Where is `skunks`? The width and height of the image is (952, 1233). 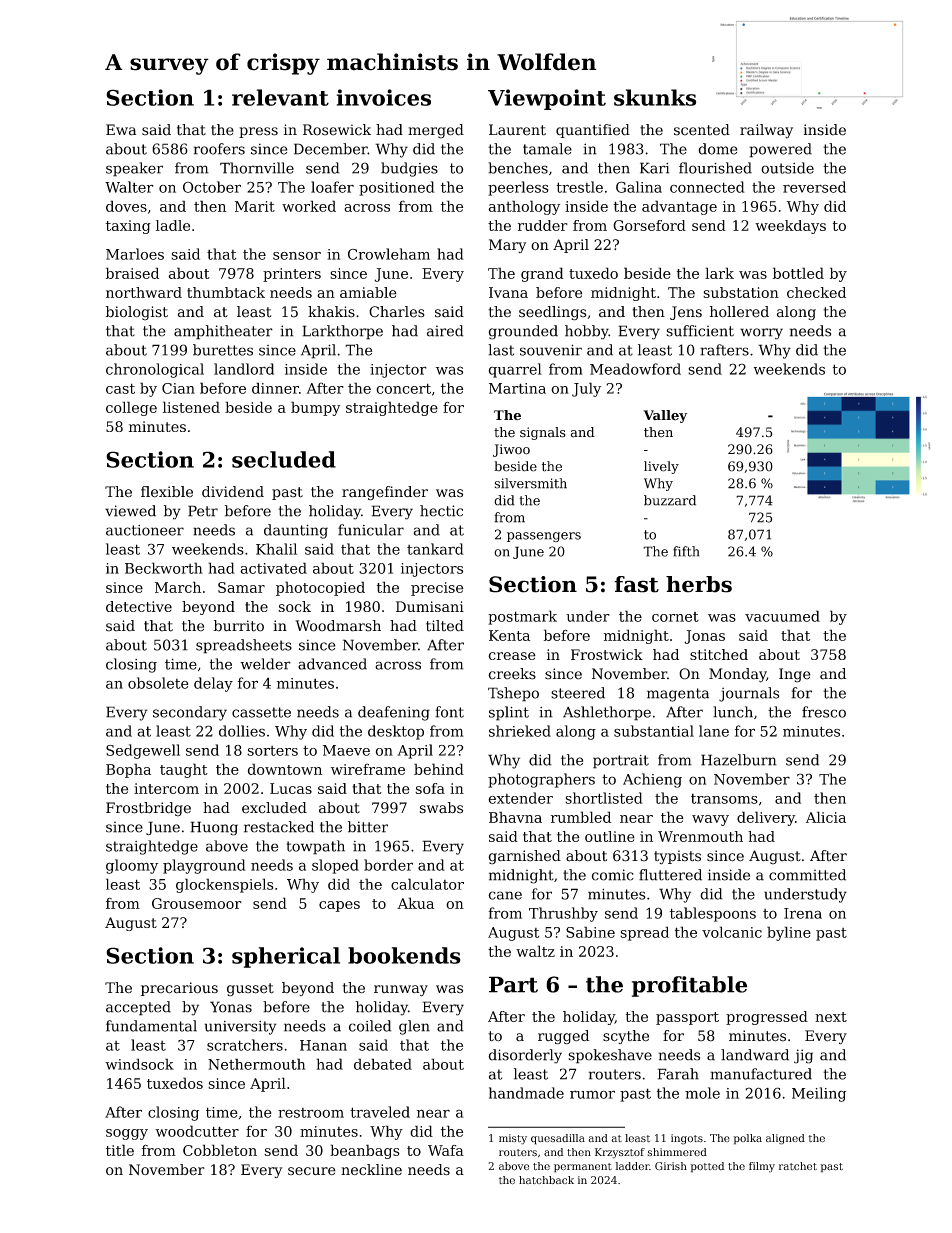 skunks is located at coordinates (655, 97).
